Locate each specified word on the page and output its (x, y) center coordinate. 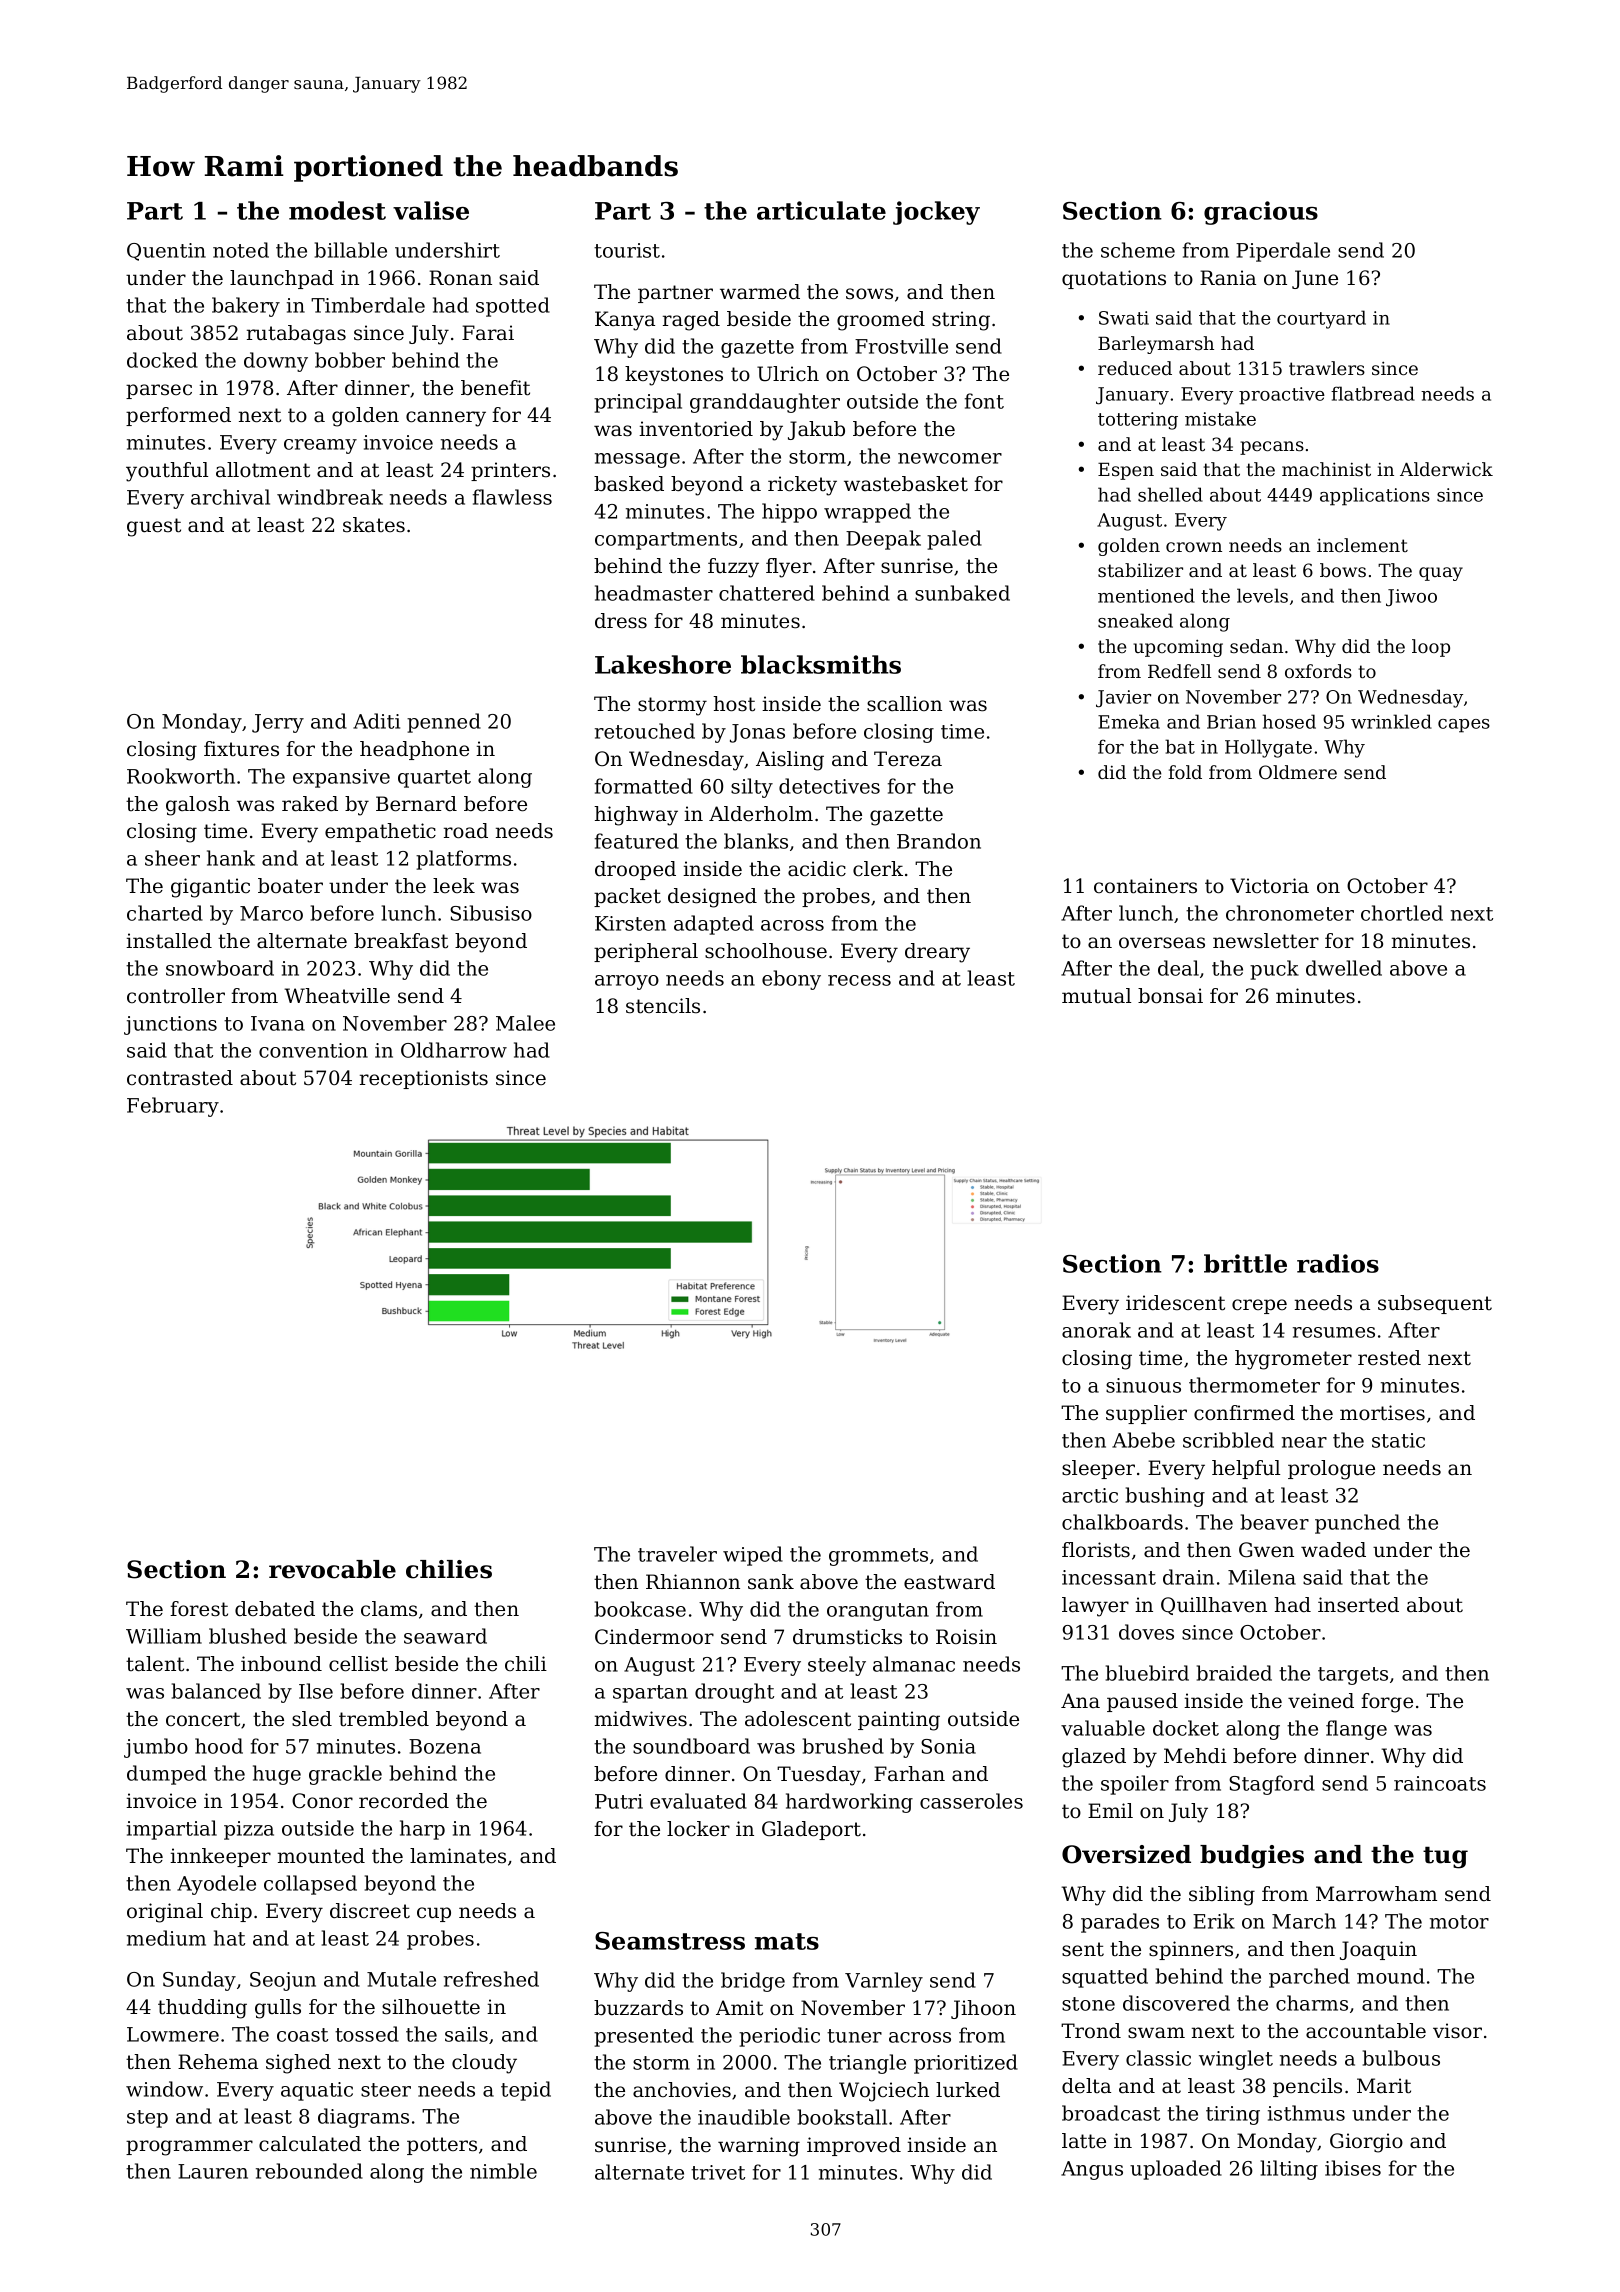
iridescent (1175, 1303)
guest (154, 527)
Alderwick (1446, 469)
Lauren (213, 2171)
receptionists (424, 1079)
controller (176, 996)
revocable (332, 1569)
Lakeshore (663, 664)
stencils (663, 1006)
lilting (1289, 2170)
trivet (718, 2172)
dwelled (1344, 968)
